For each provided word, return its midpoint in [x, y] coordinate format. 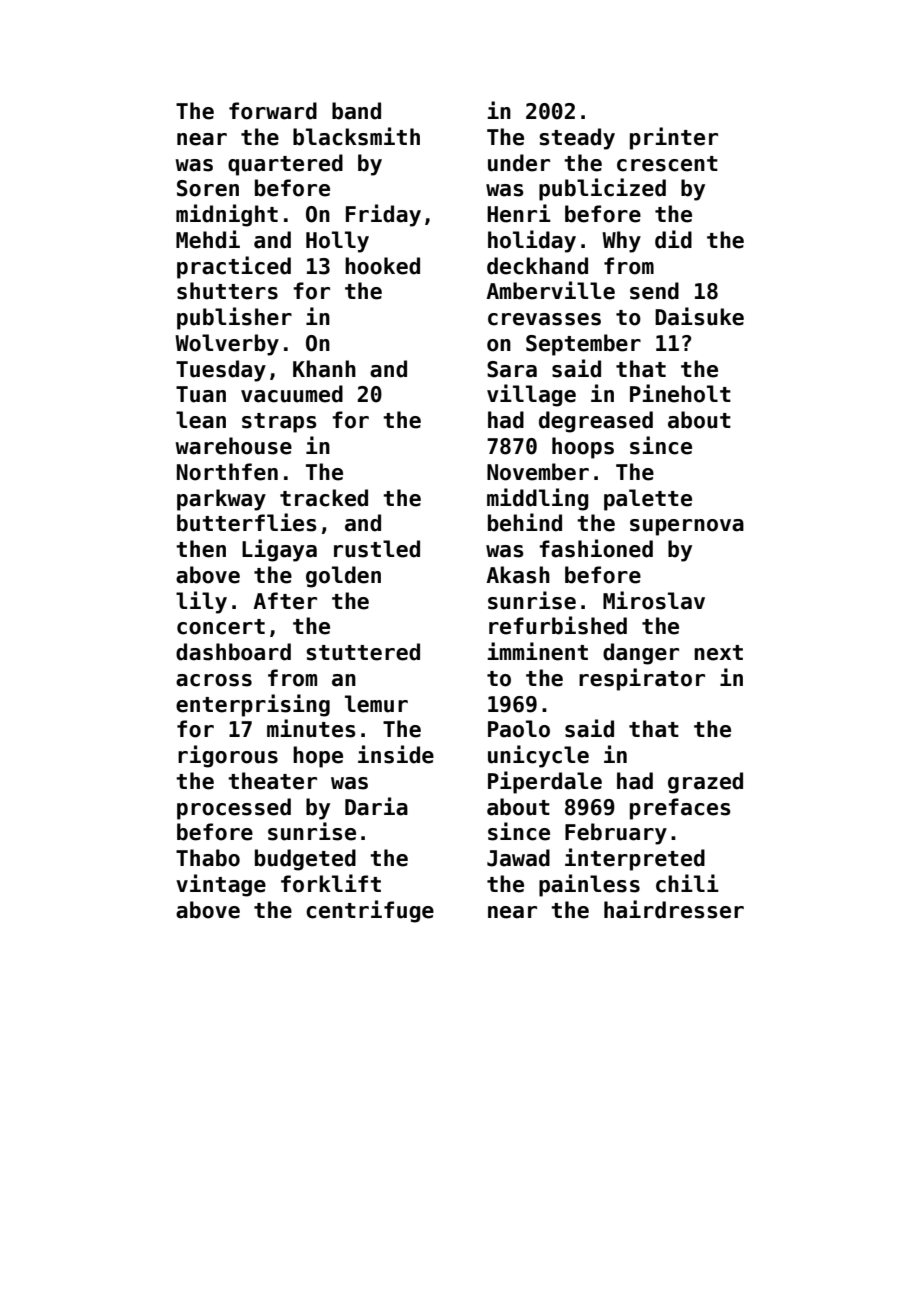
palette [648, 500]
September [583, 345]
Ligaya [279, 550]
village [531, 395]
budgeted [305, 860]
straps [279, 423]
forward [273, 111]
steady [577, 139]
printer [674, 138]
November [538, 472]
